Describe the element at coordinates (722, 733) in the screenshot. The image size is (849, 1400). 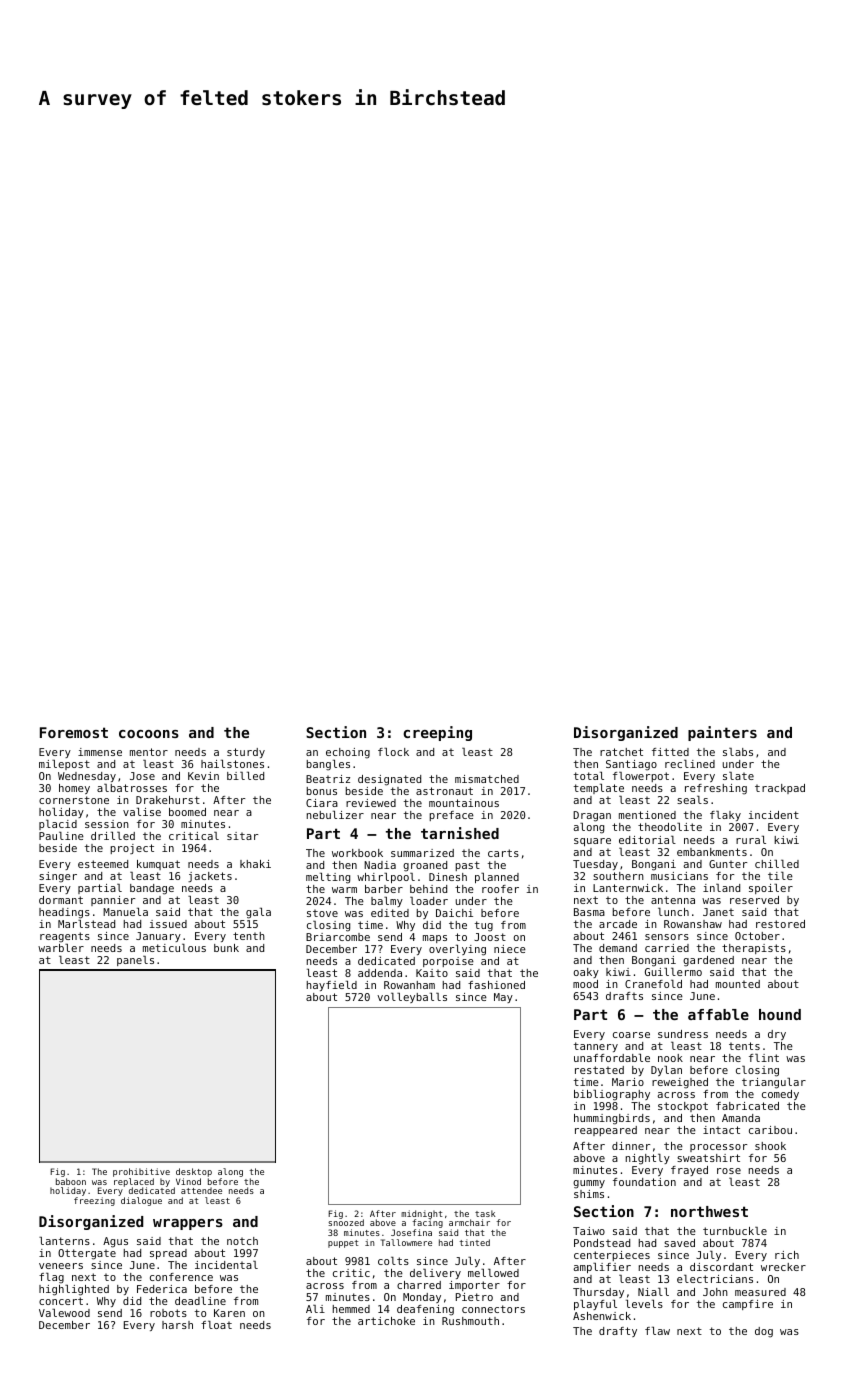
I see `painters` at that location.
